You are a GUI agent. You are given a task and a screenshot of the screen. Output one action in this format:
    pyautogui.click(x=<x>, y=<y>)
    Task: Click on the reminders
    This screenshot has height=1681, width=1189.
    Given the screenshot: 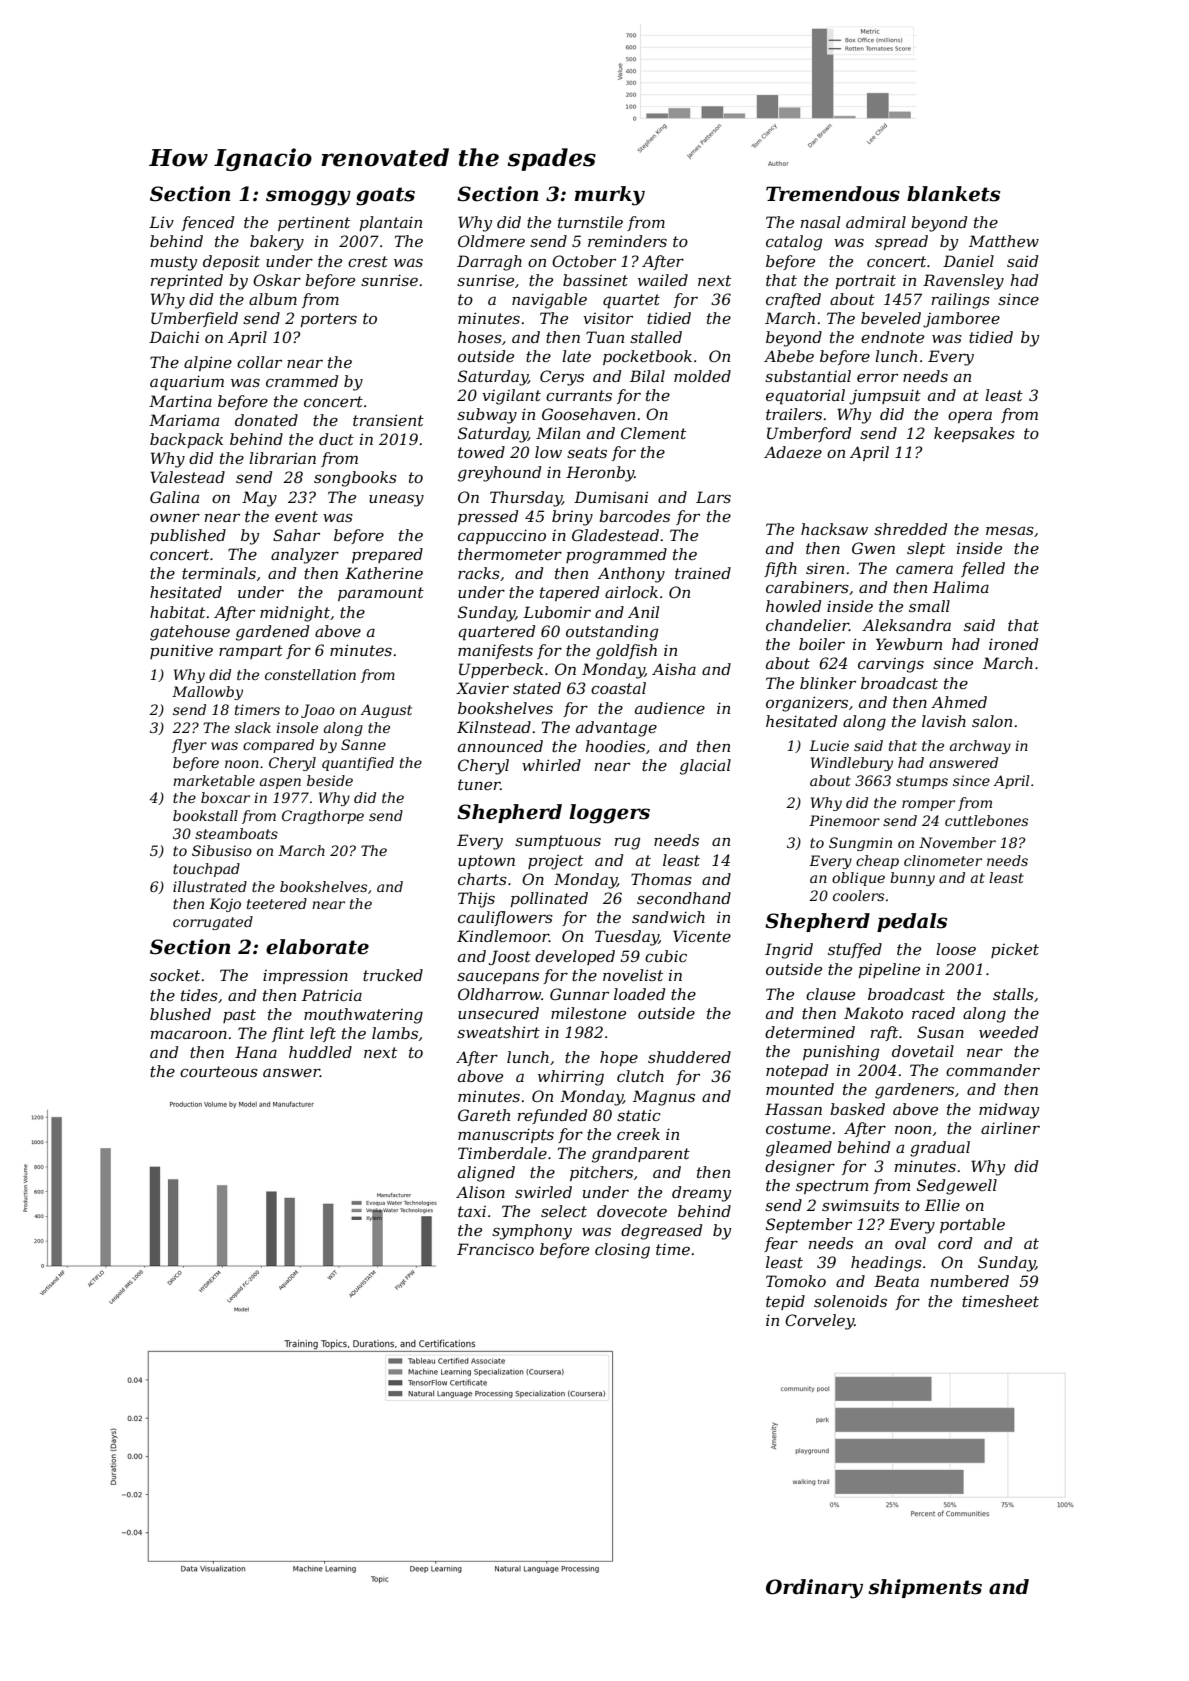 What is the action you would take?
    pyautogui.click(x=627, y=241)
